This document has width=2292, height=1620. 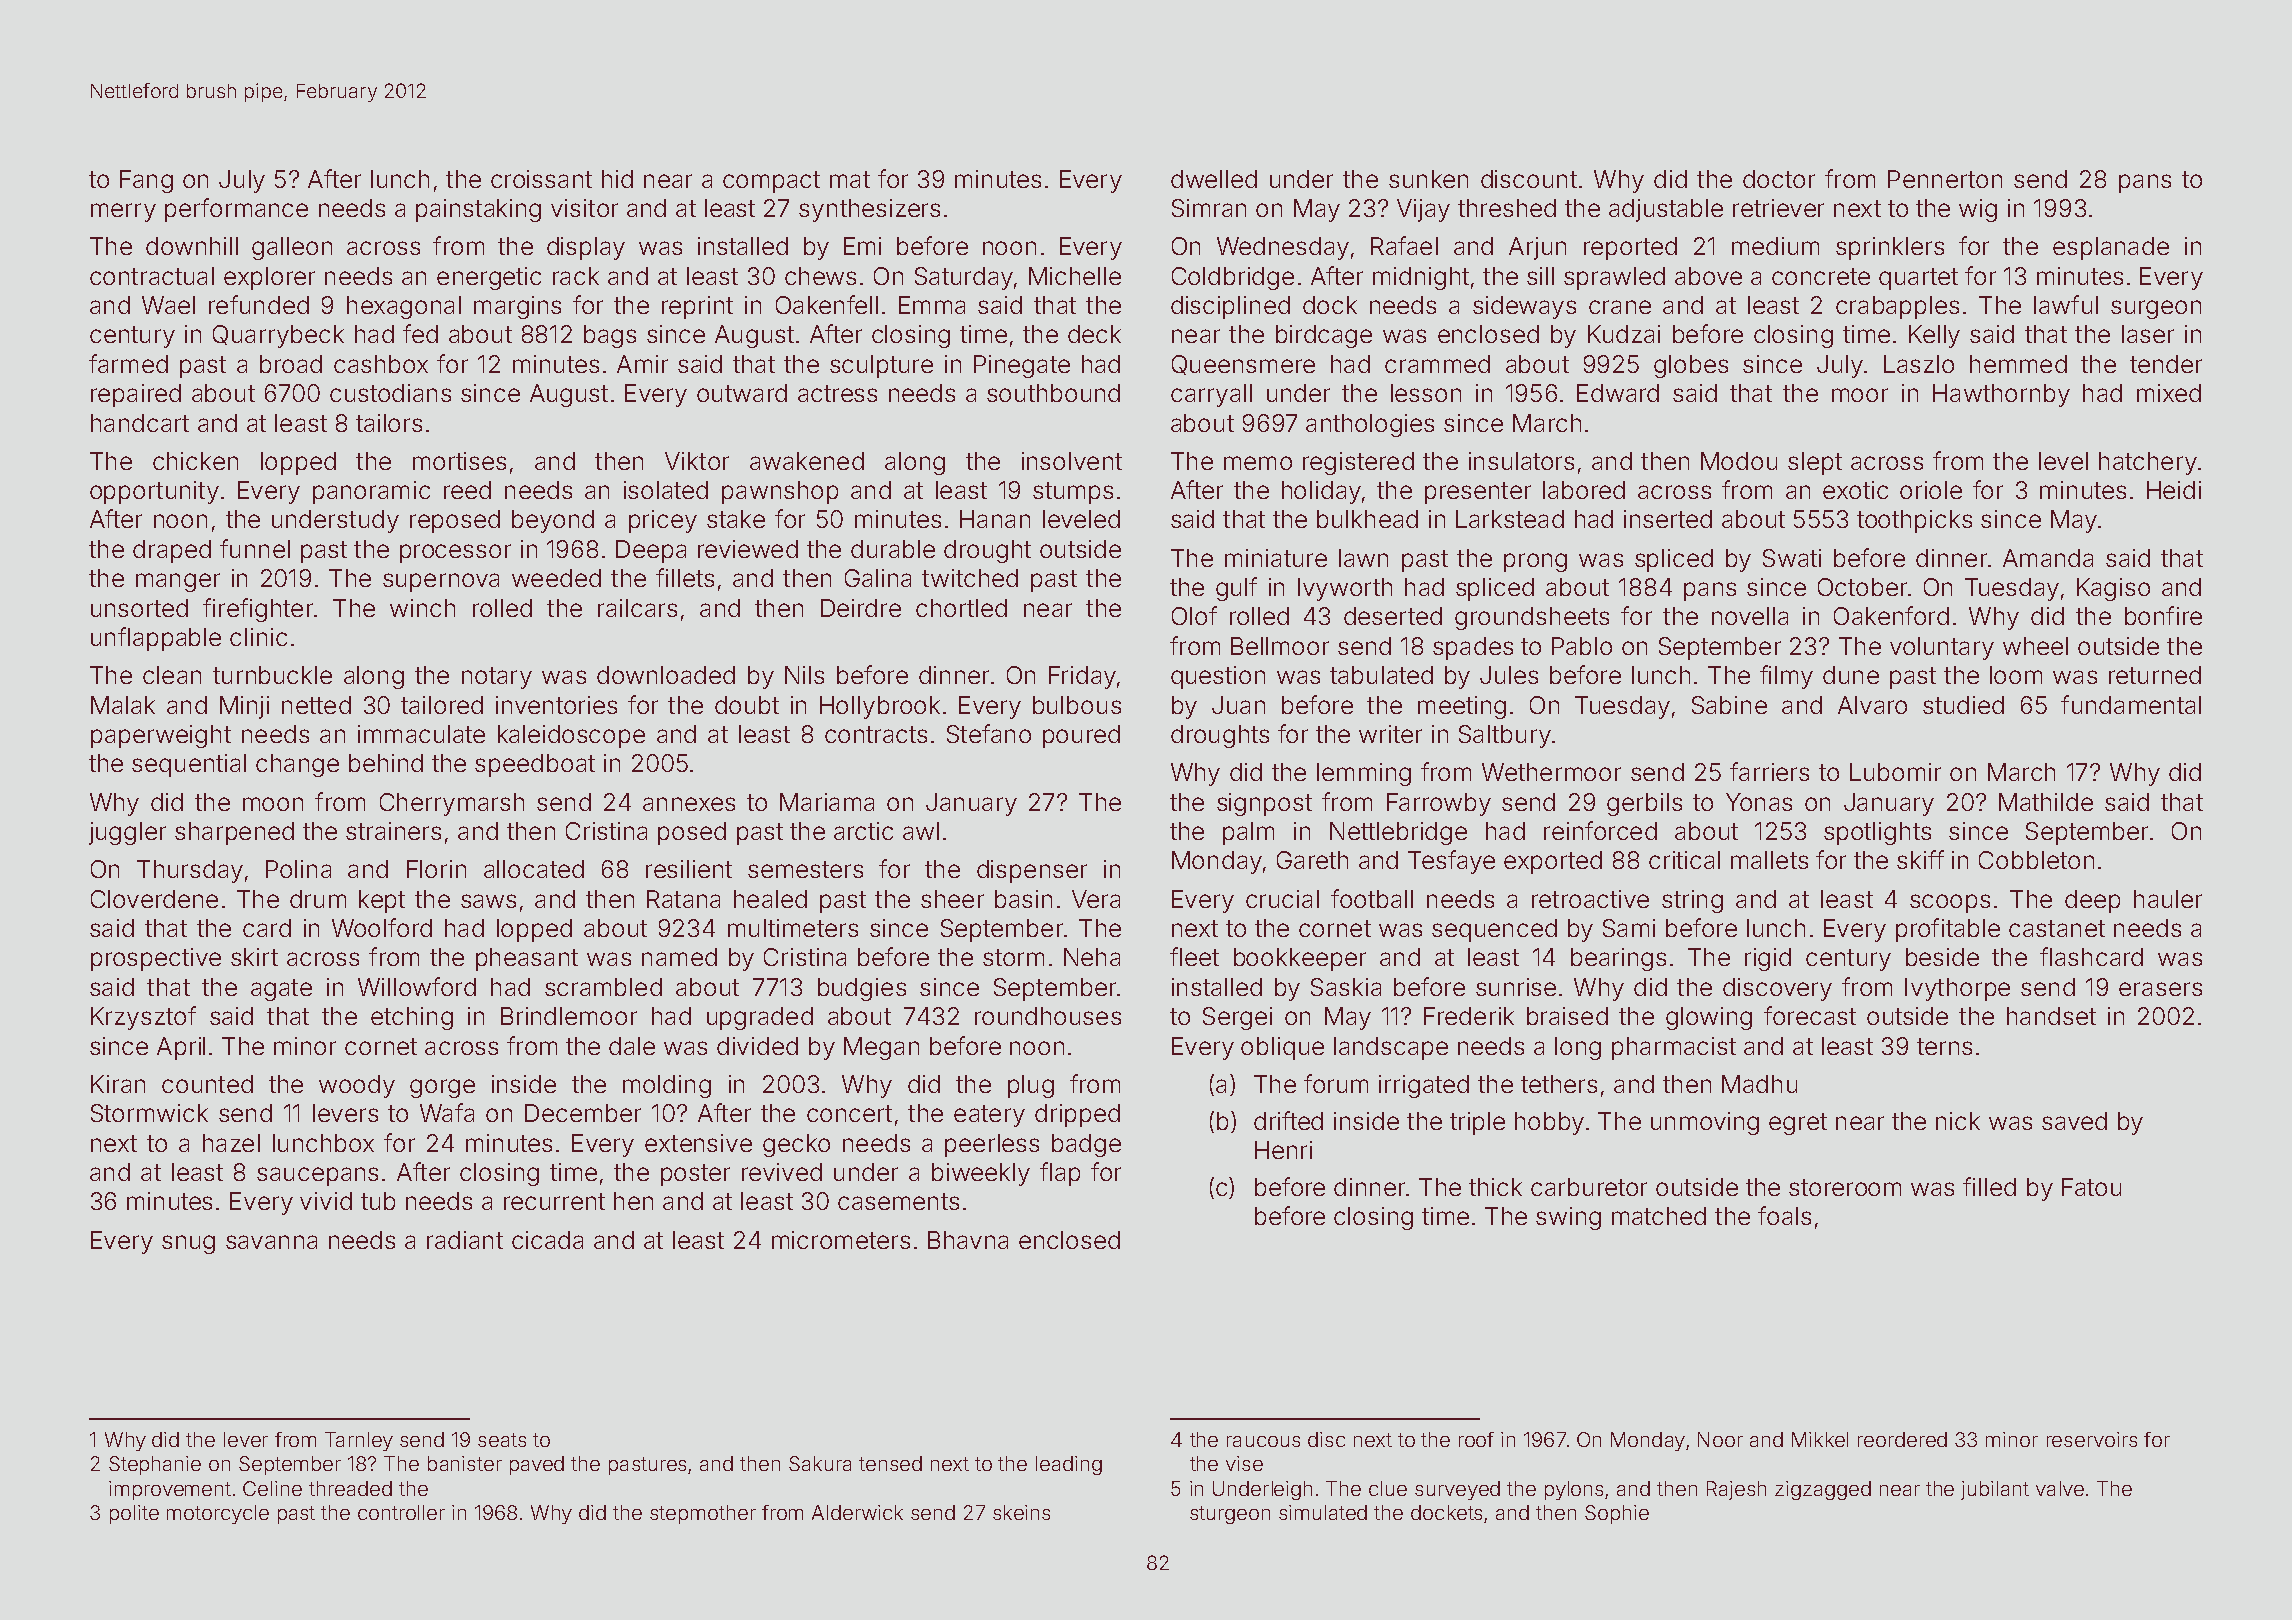 What do you see at coordinates (771, 182) in the document?
I see `compact` at bounding box center [771, 182].
